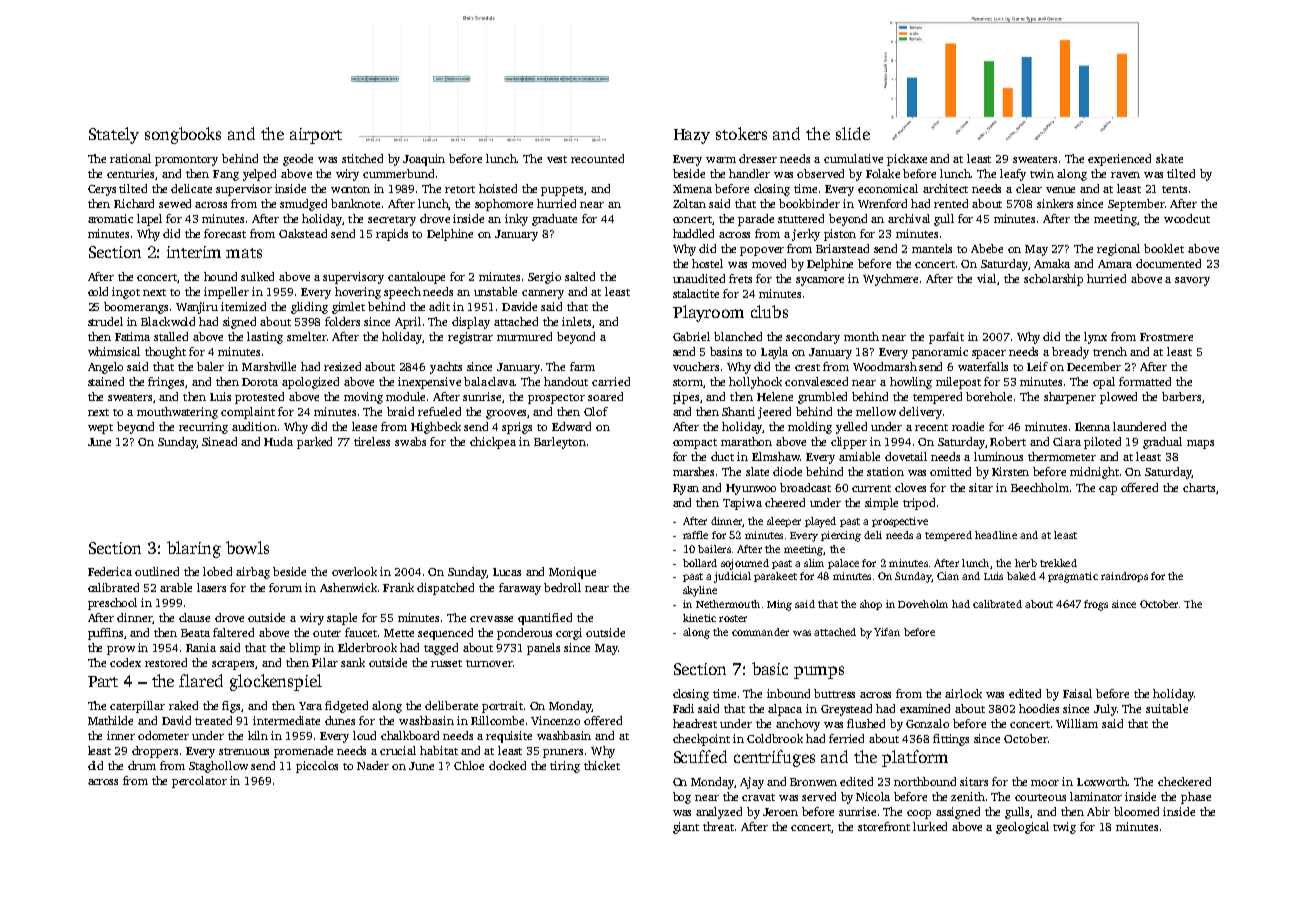 The height and width of the screenshot is (924, 1308). What do you see at coordinates (996, 535) in the screenshot?
I see `headline` at bounding box center [996, 535].
